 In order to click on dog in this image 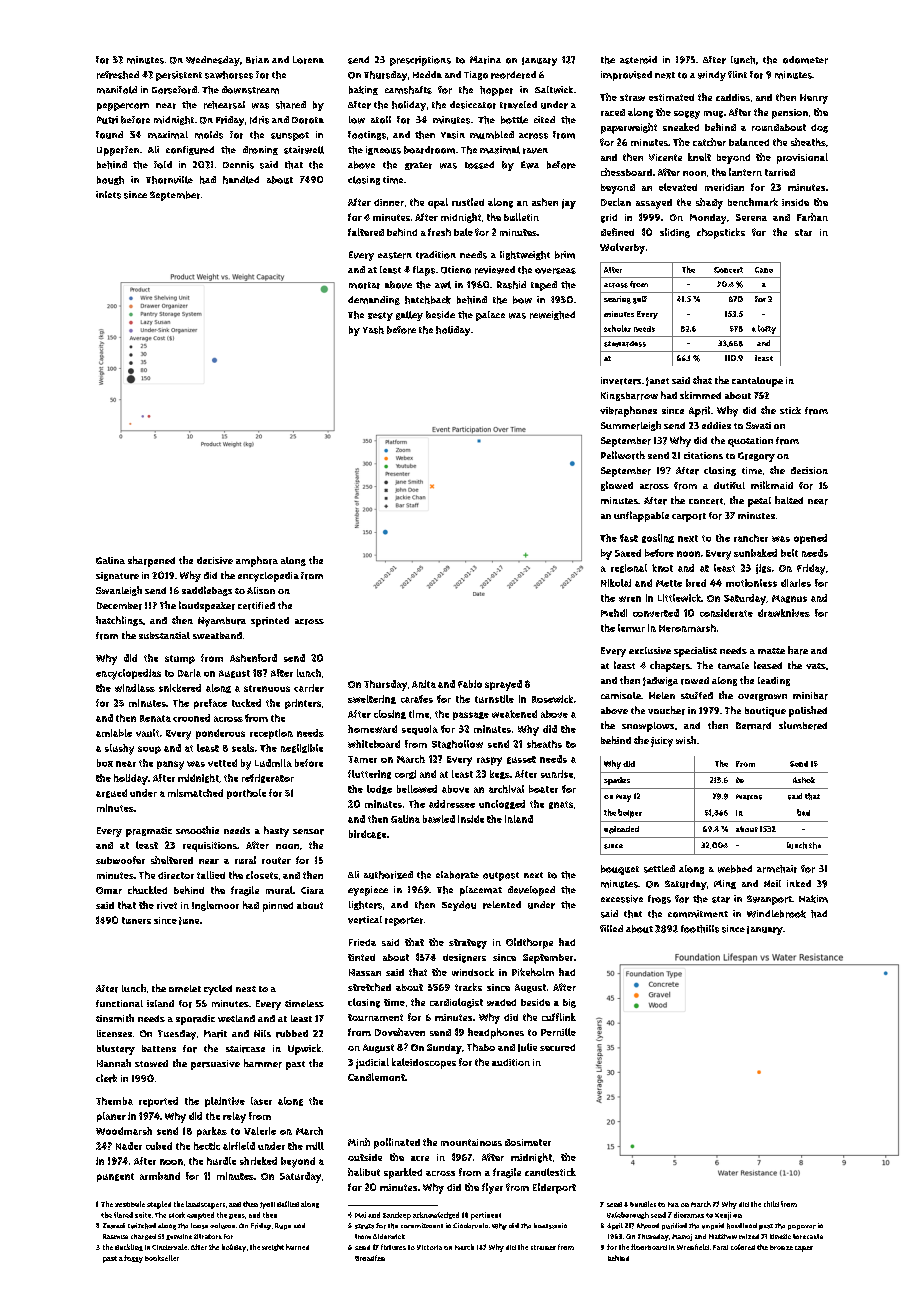, I will do `click(819, 128)`.
